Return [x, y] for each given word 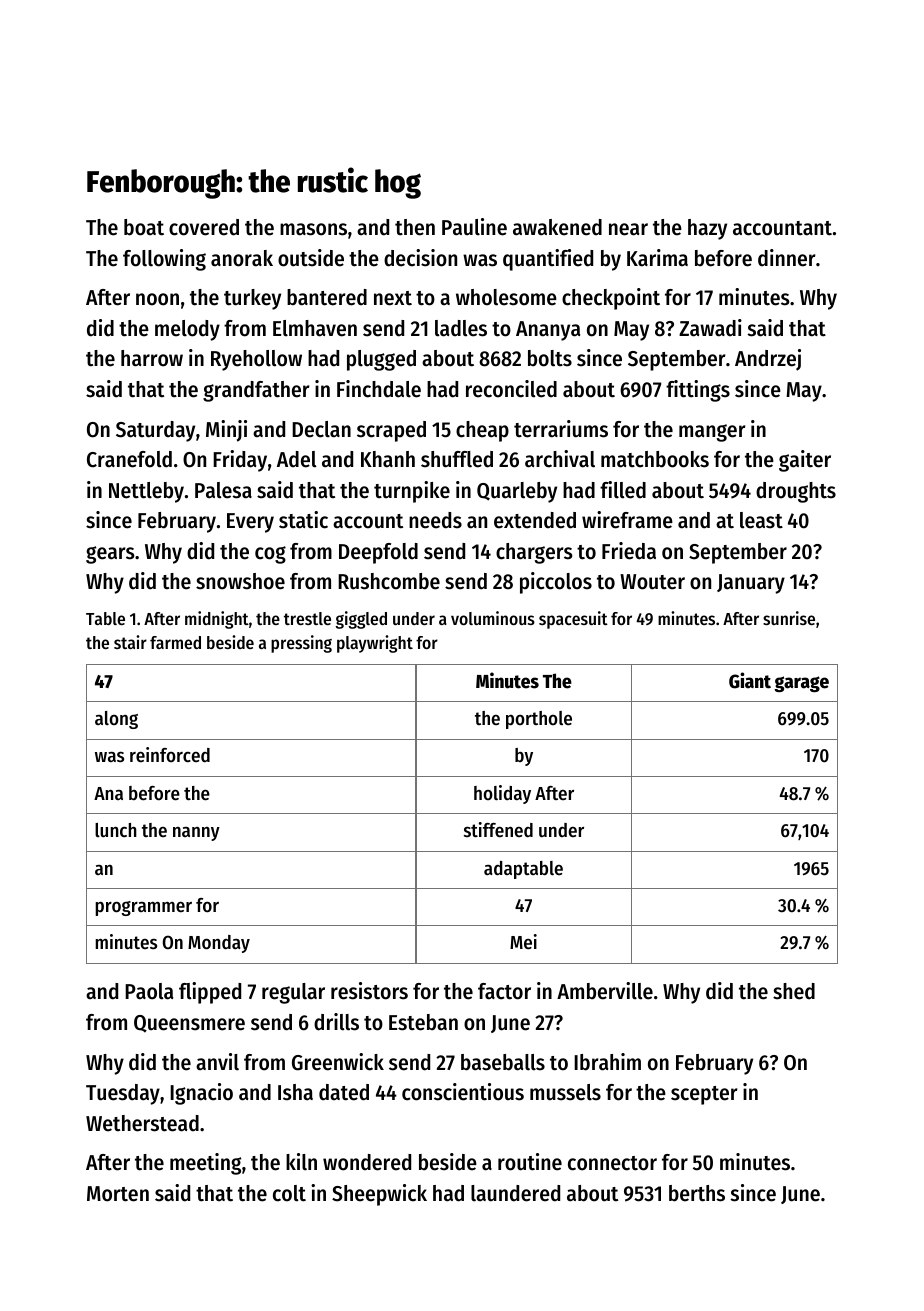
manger [712, 433]
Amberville [605, 991]
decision [420, 258]
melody [187, 330]
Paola [149, 991]
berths [697, 1193]
